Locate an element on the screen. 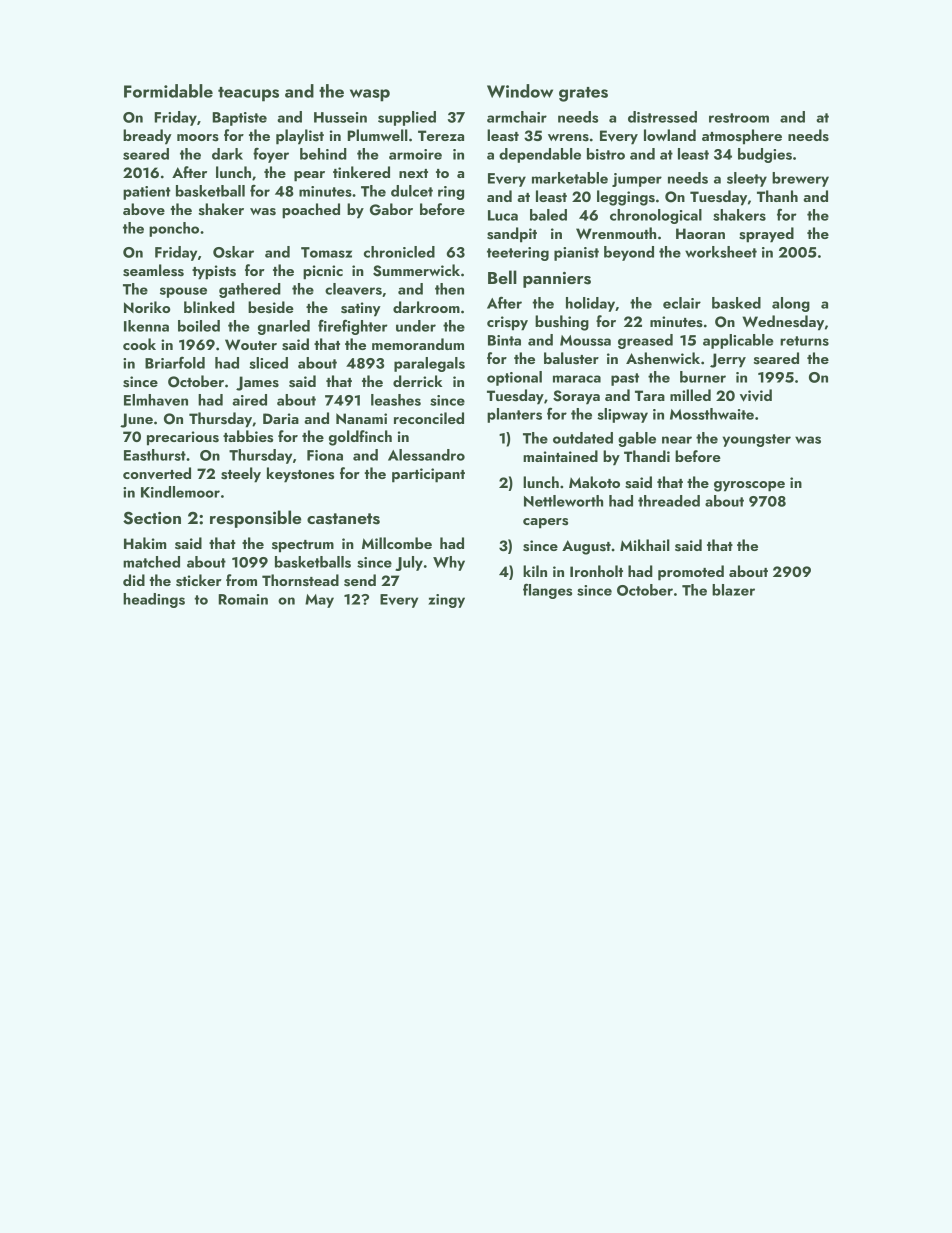 The height and width of the screenshot is (1233, 952). restroom is located at coordinates (739, 118).
